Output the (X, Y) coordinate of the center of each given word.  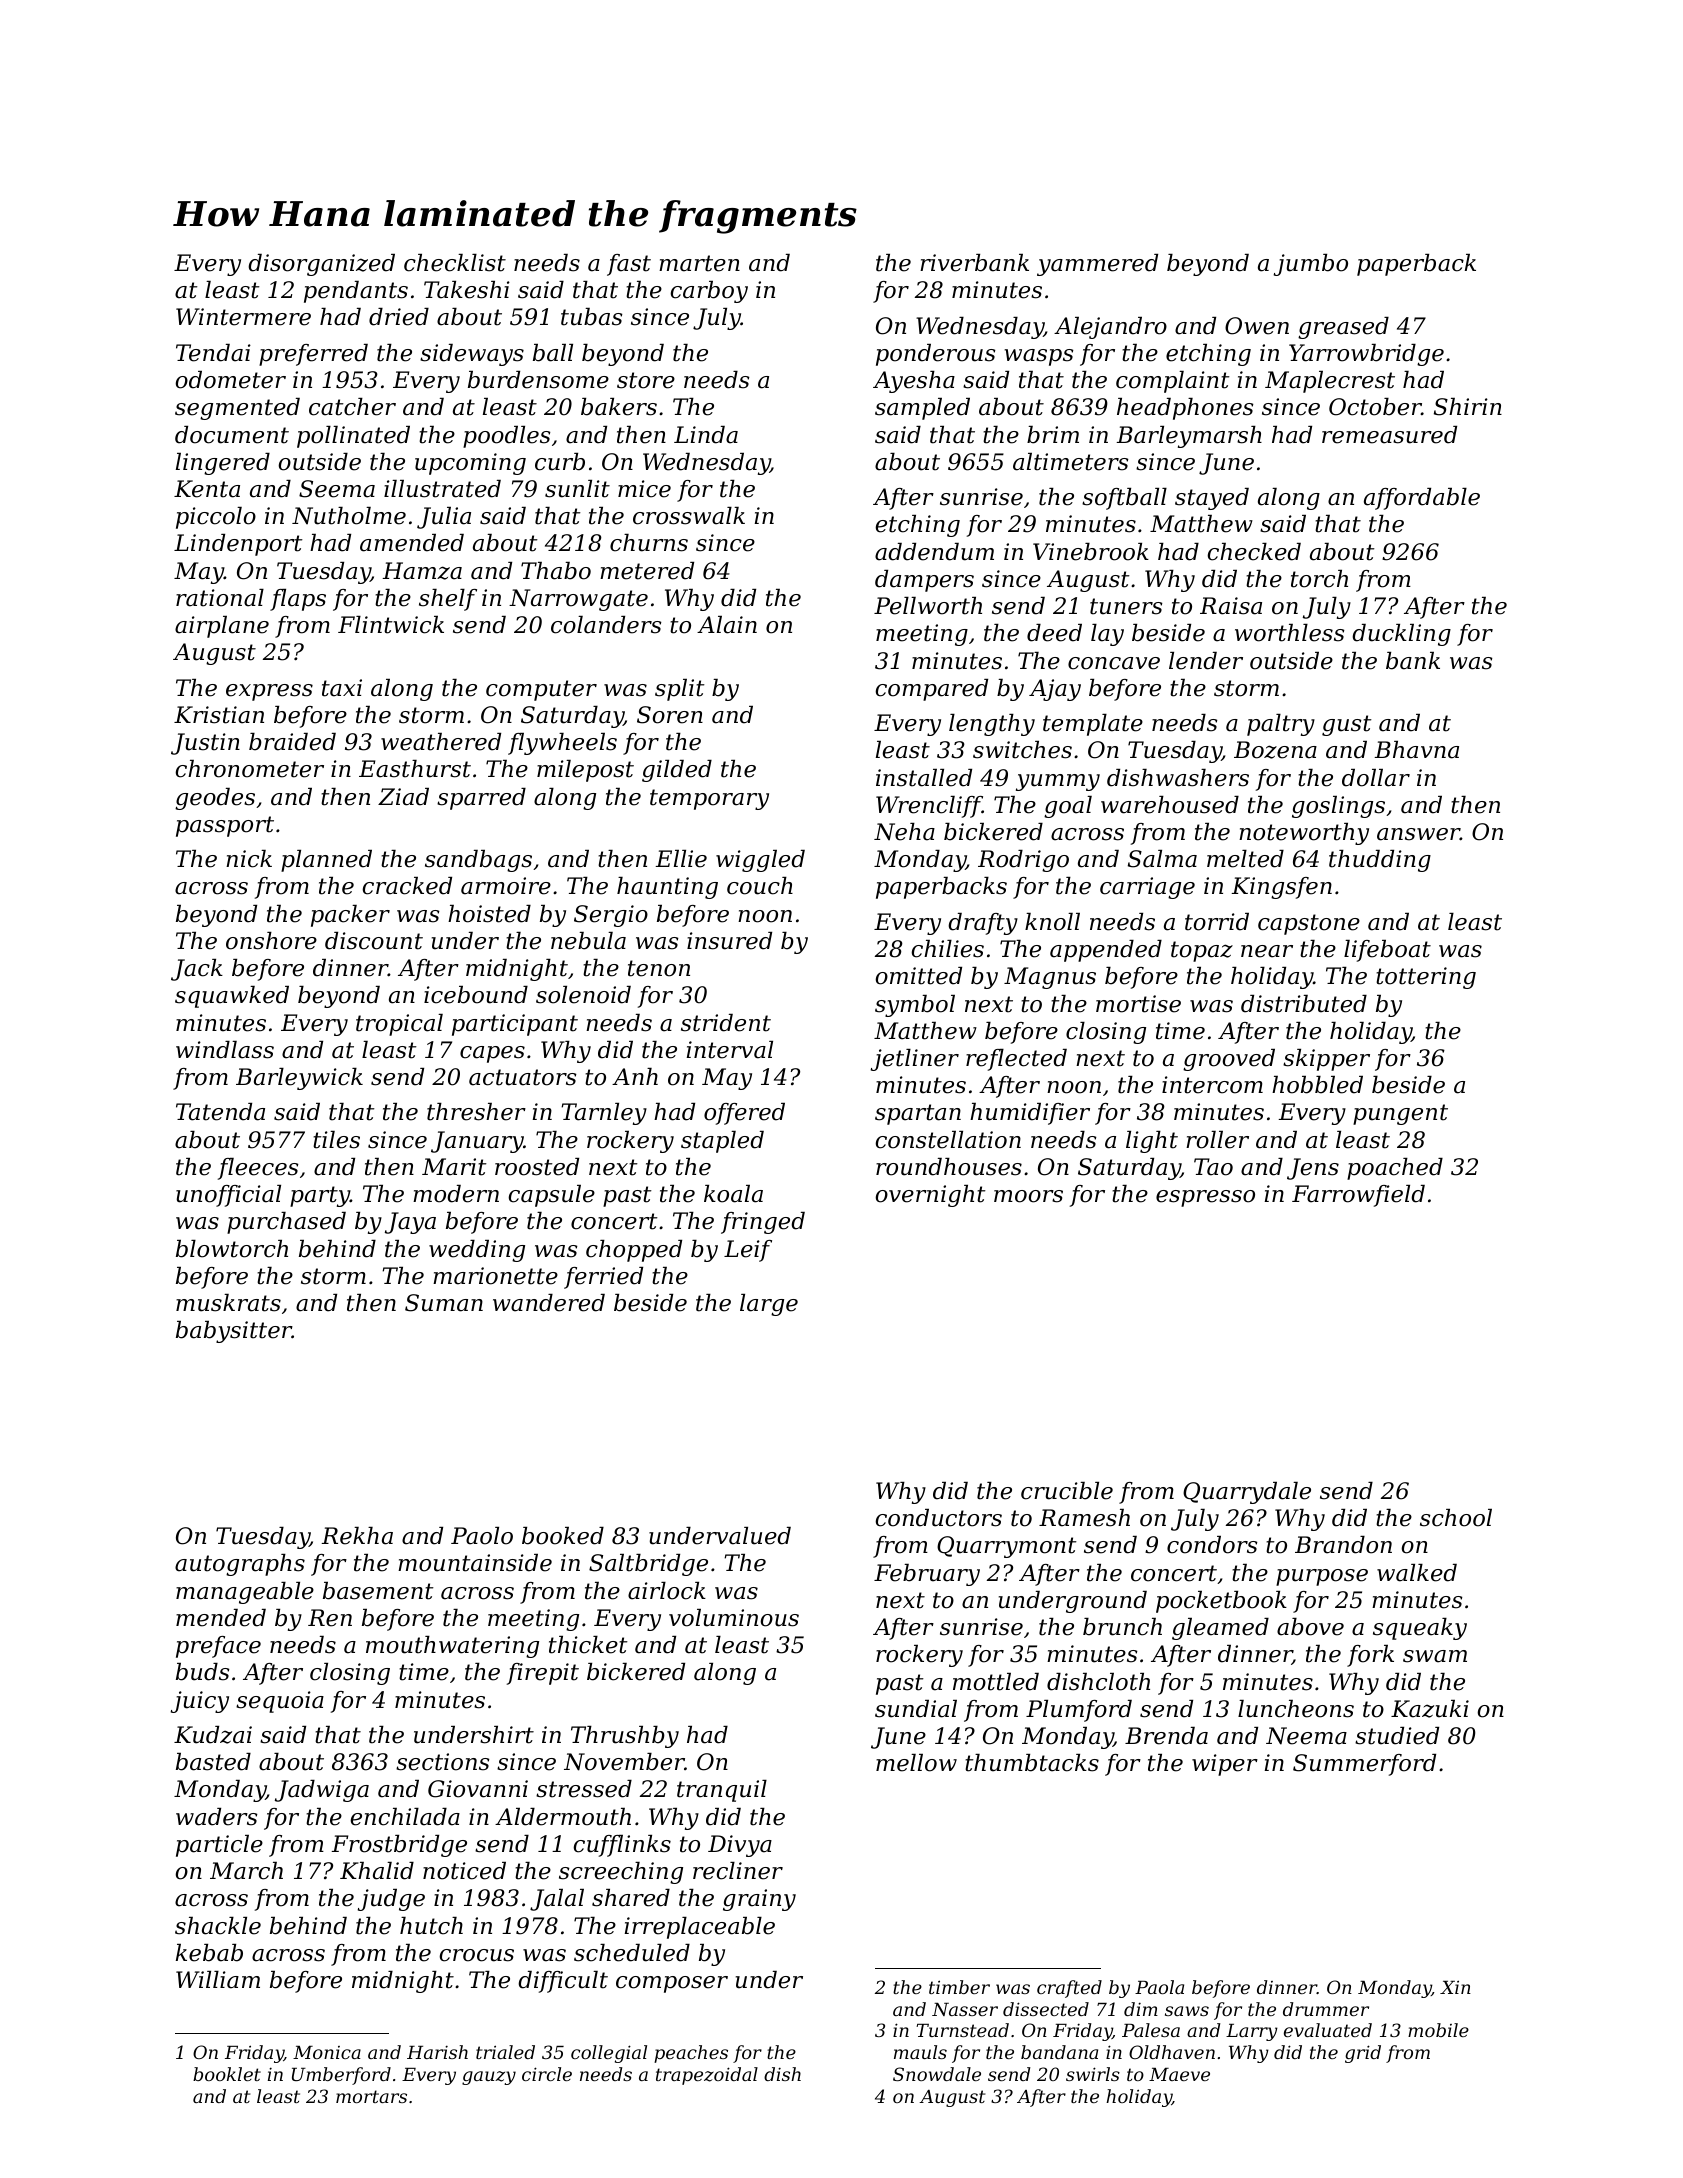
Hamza (422, 571)
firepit (543, 1674)
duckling (1401, 635)
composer (672, 1984)
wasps (1039, 357)
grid (1363, 2054)
